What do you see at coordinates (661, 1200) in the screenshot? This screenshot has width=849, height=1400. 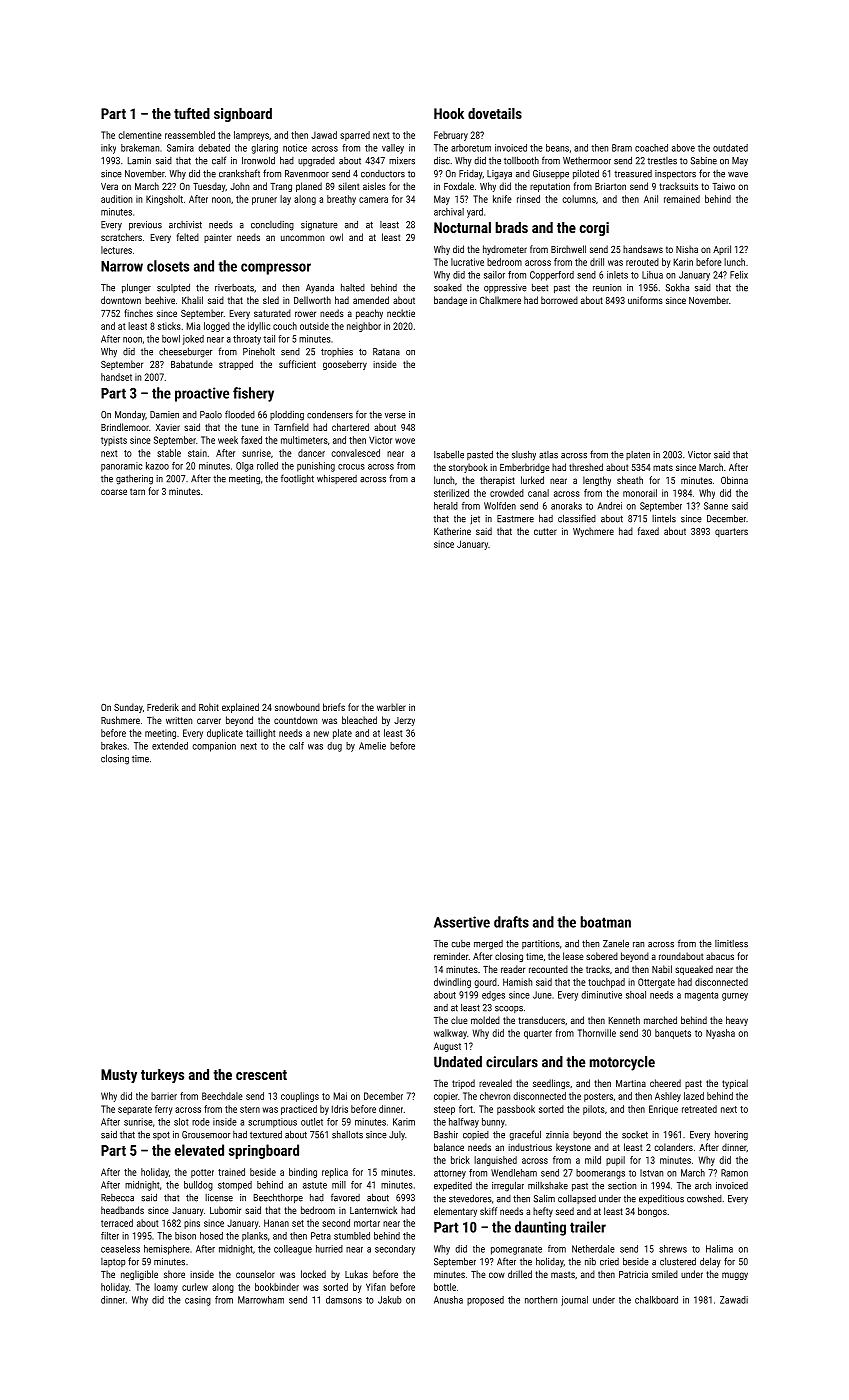 I see `expeditious` at bounding box center [661, 1200].
